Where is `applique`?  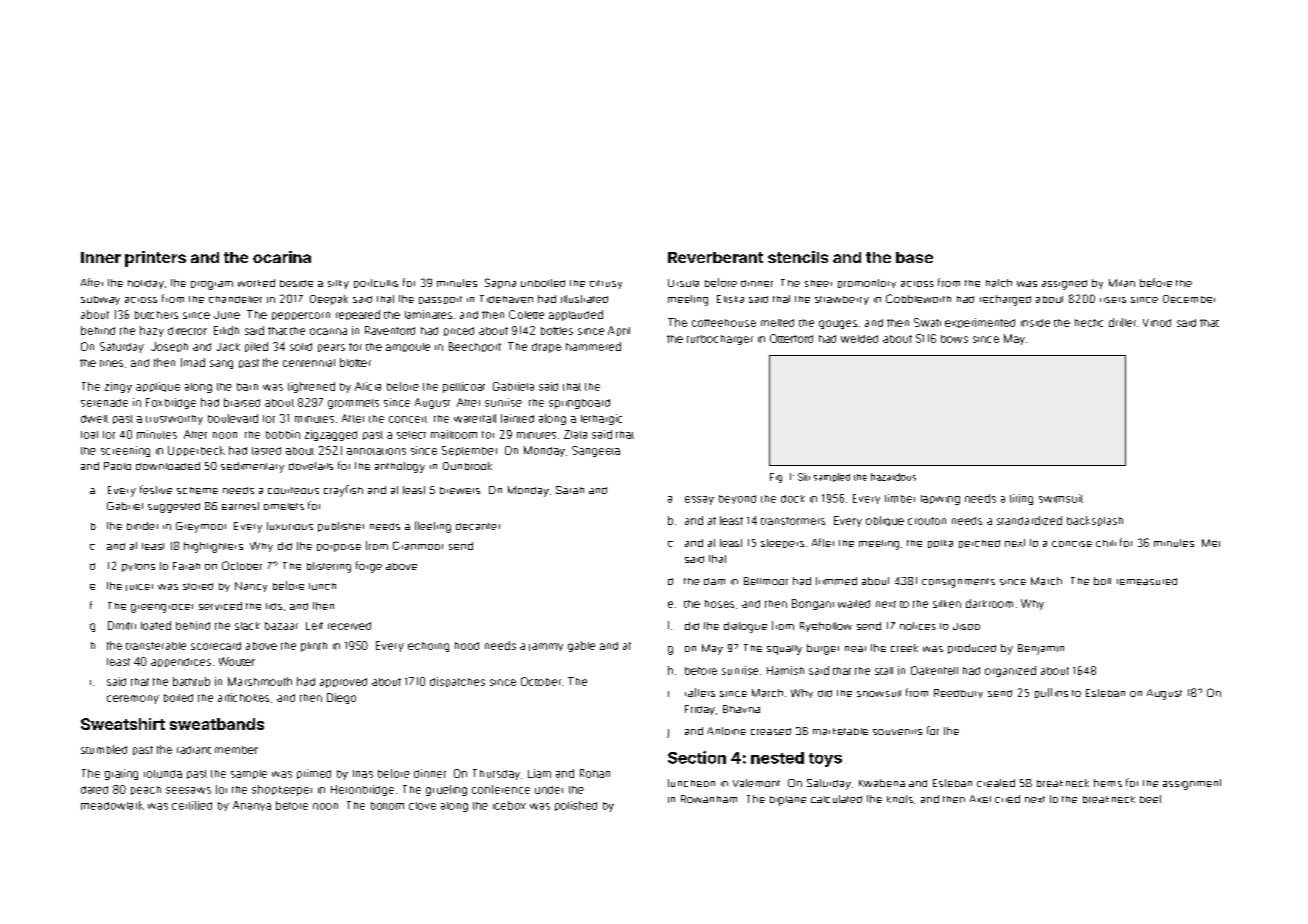 applique is located at coordinates (158, 387).
